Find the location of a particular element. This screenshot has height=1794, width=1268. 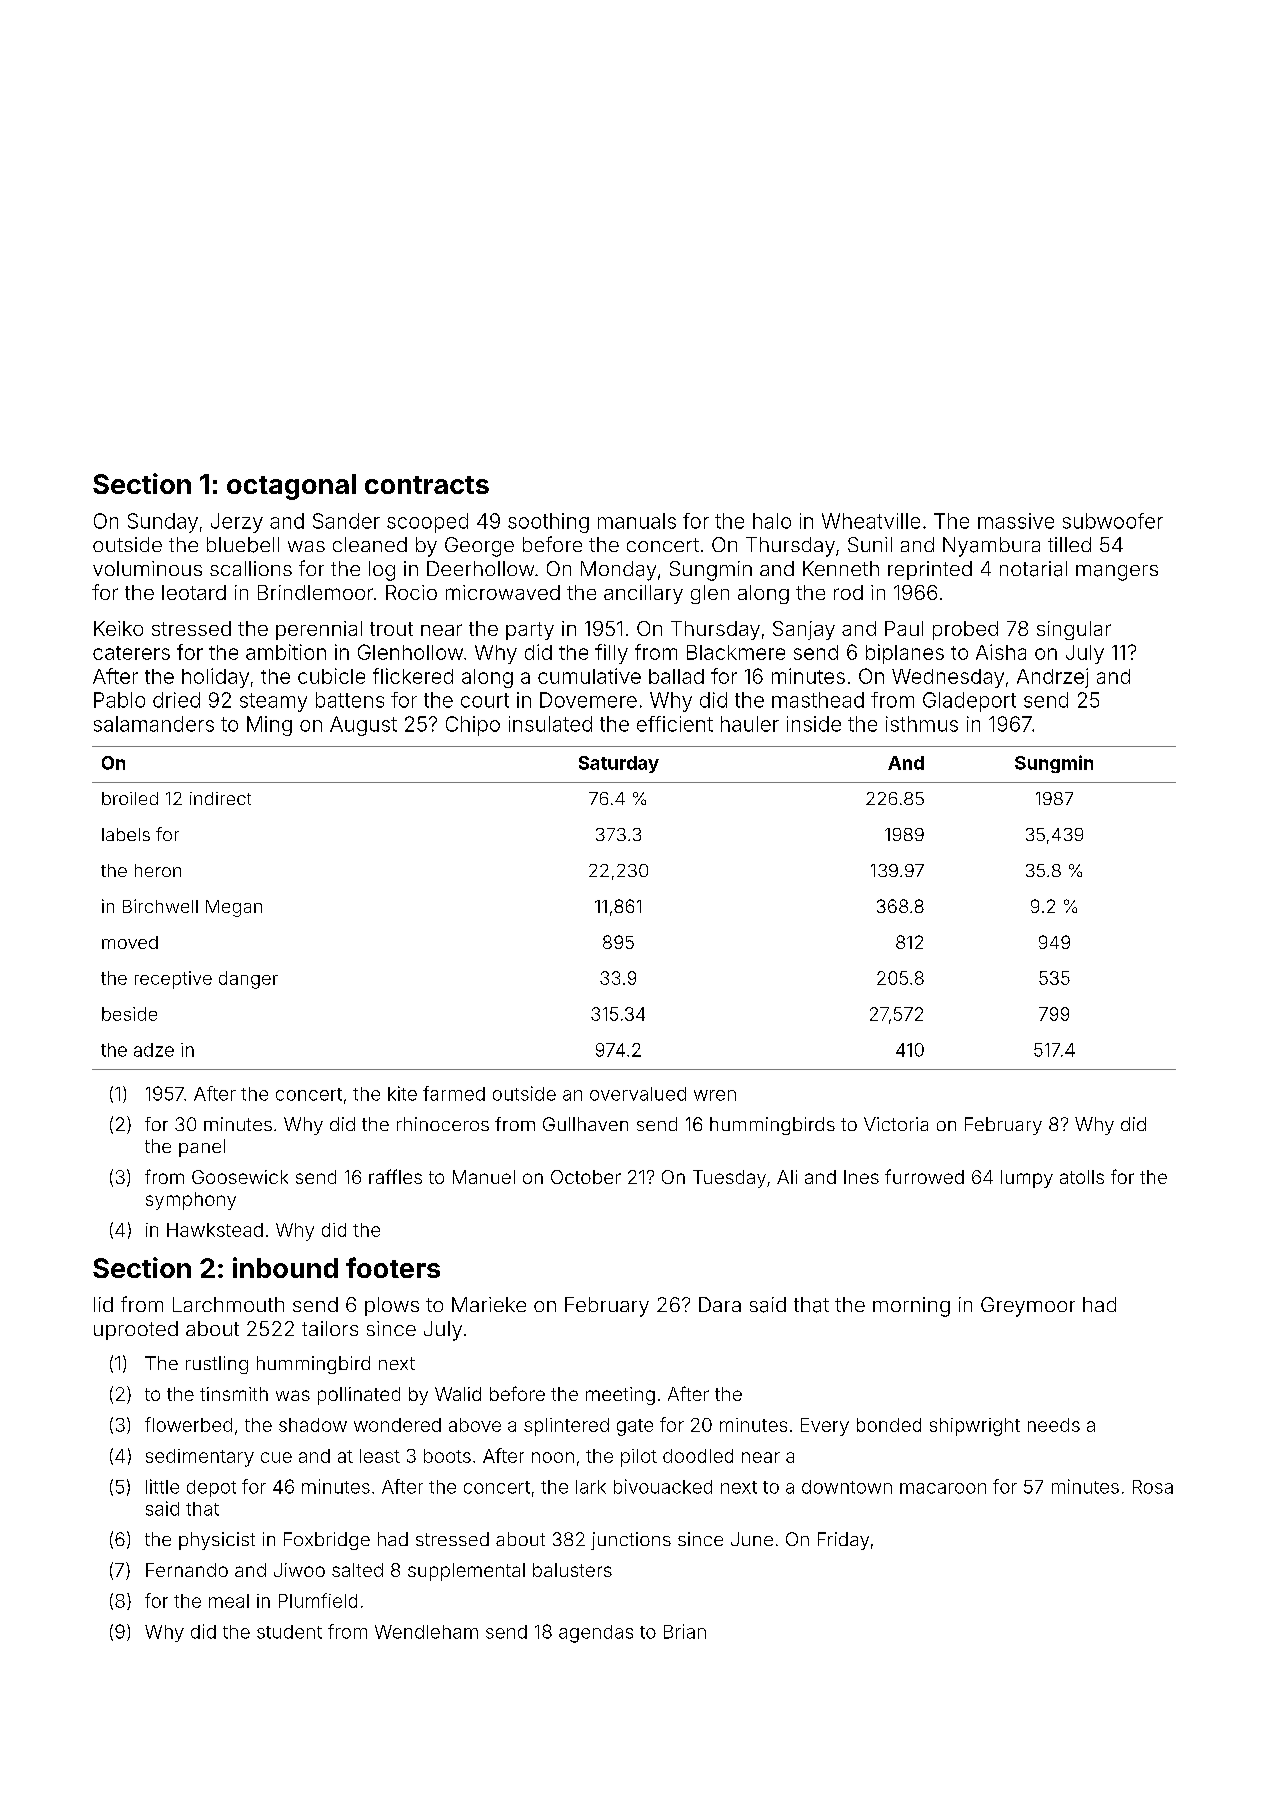

beside is located at coordinates (129, 1014).
